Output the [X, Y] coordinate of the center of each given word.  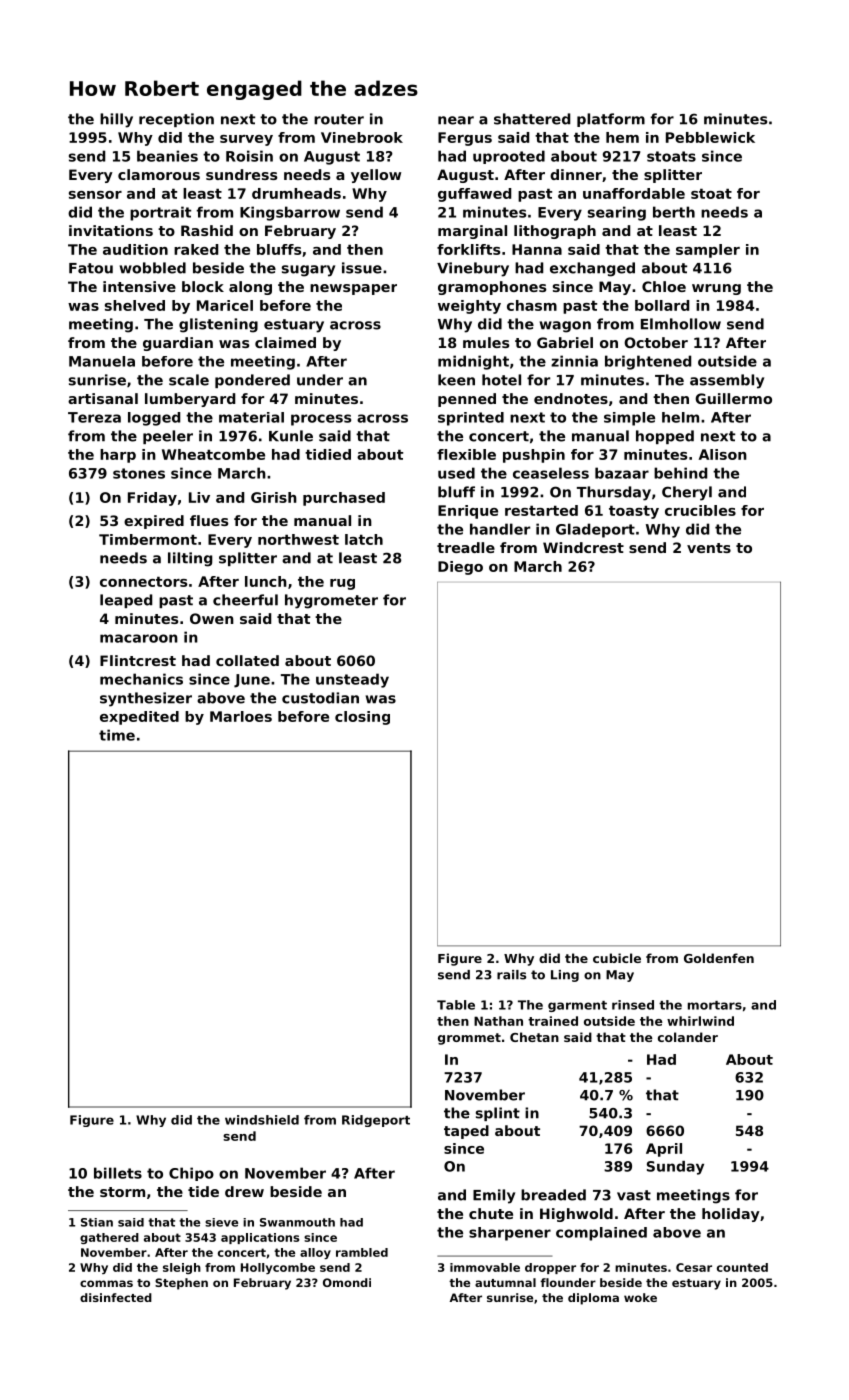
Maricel [225, 305]
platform [611, 120]
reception [176, 120]
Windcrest [583, 547]
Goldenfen [719, 958]
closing [362, 718]
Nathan [498, 1021]
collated [247, 660]
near [456, 120]
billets [118, 1173]
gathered [109, 1238]
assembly [727, 381]
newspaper [353, 289]
